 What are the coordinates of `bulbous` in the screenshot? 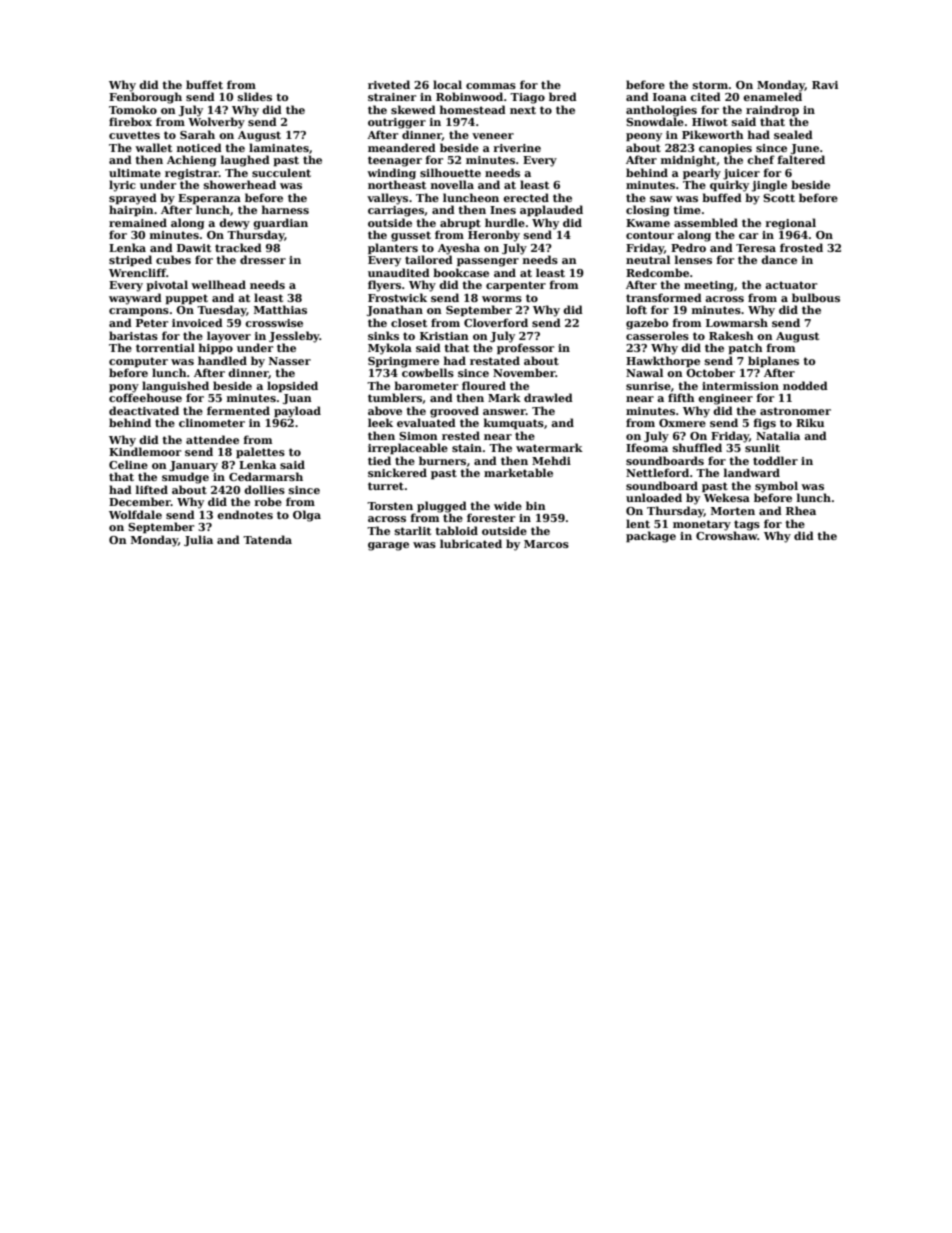 It's located at (816, 297).
